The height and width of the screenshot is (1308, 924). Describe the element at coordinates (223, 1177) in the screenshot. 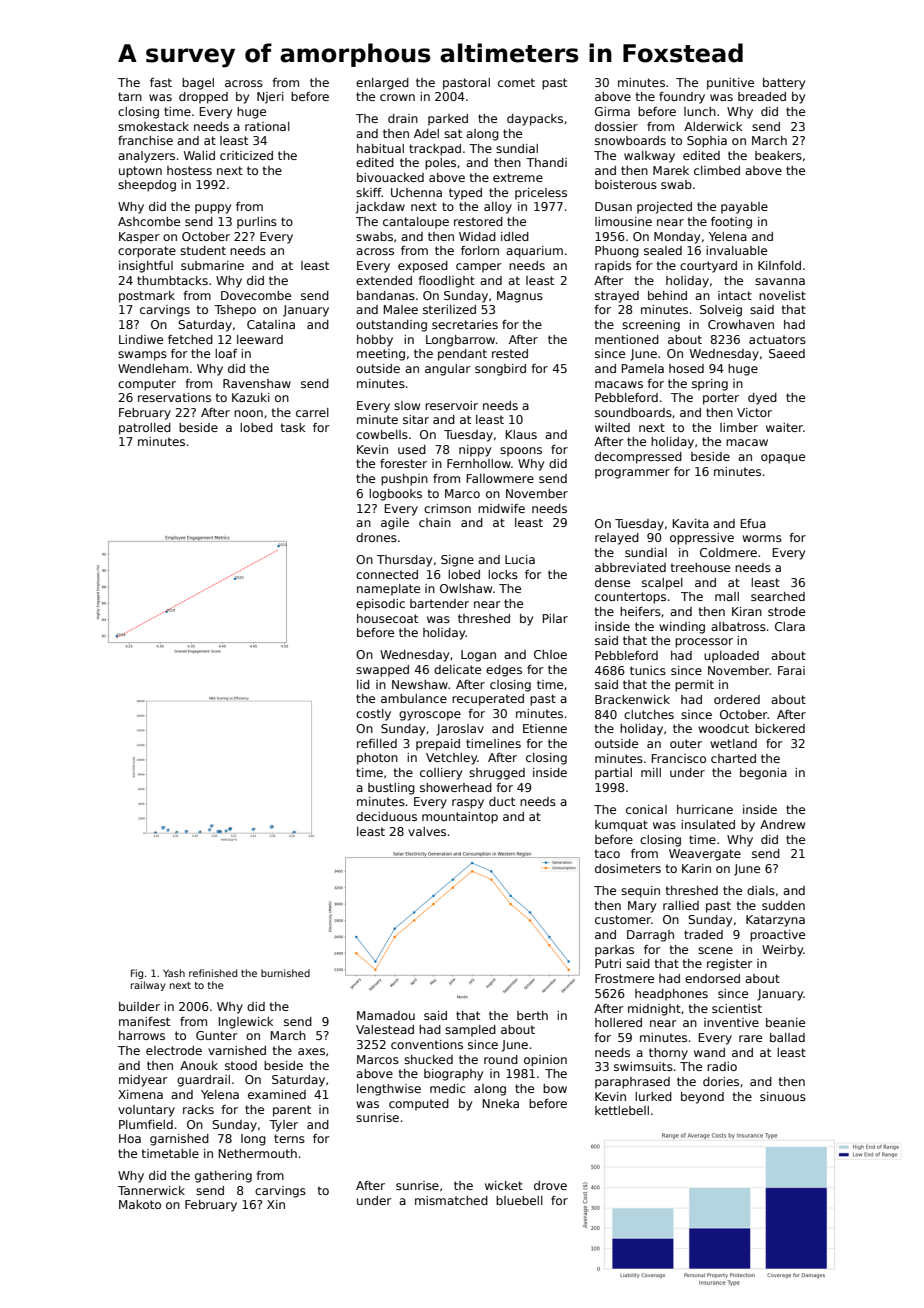

I see `gathering` at that location.
